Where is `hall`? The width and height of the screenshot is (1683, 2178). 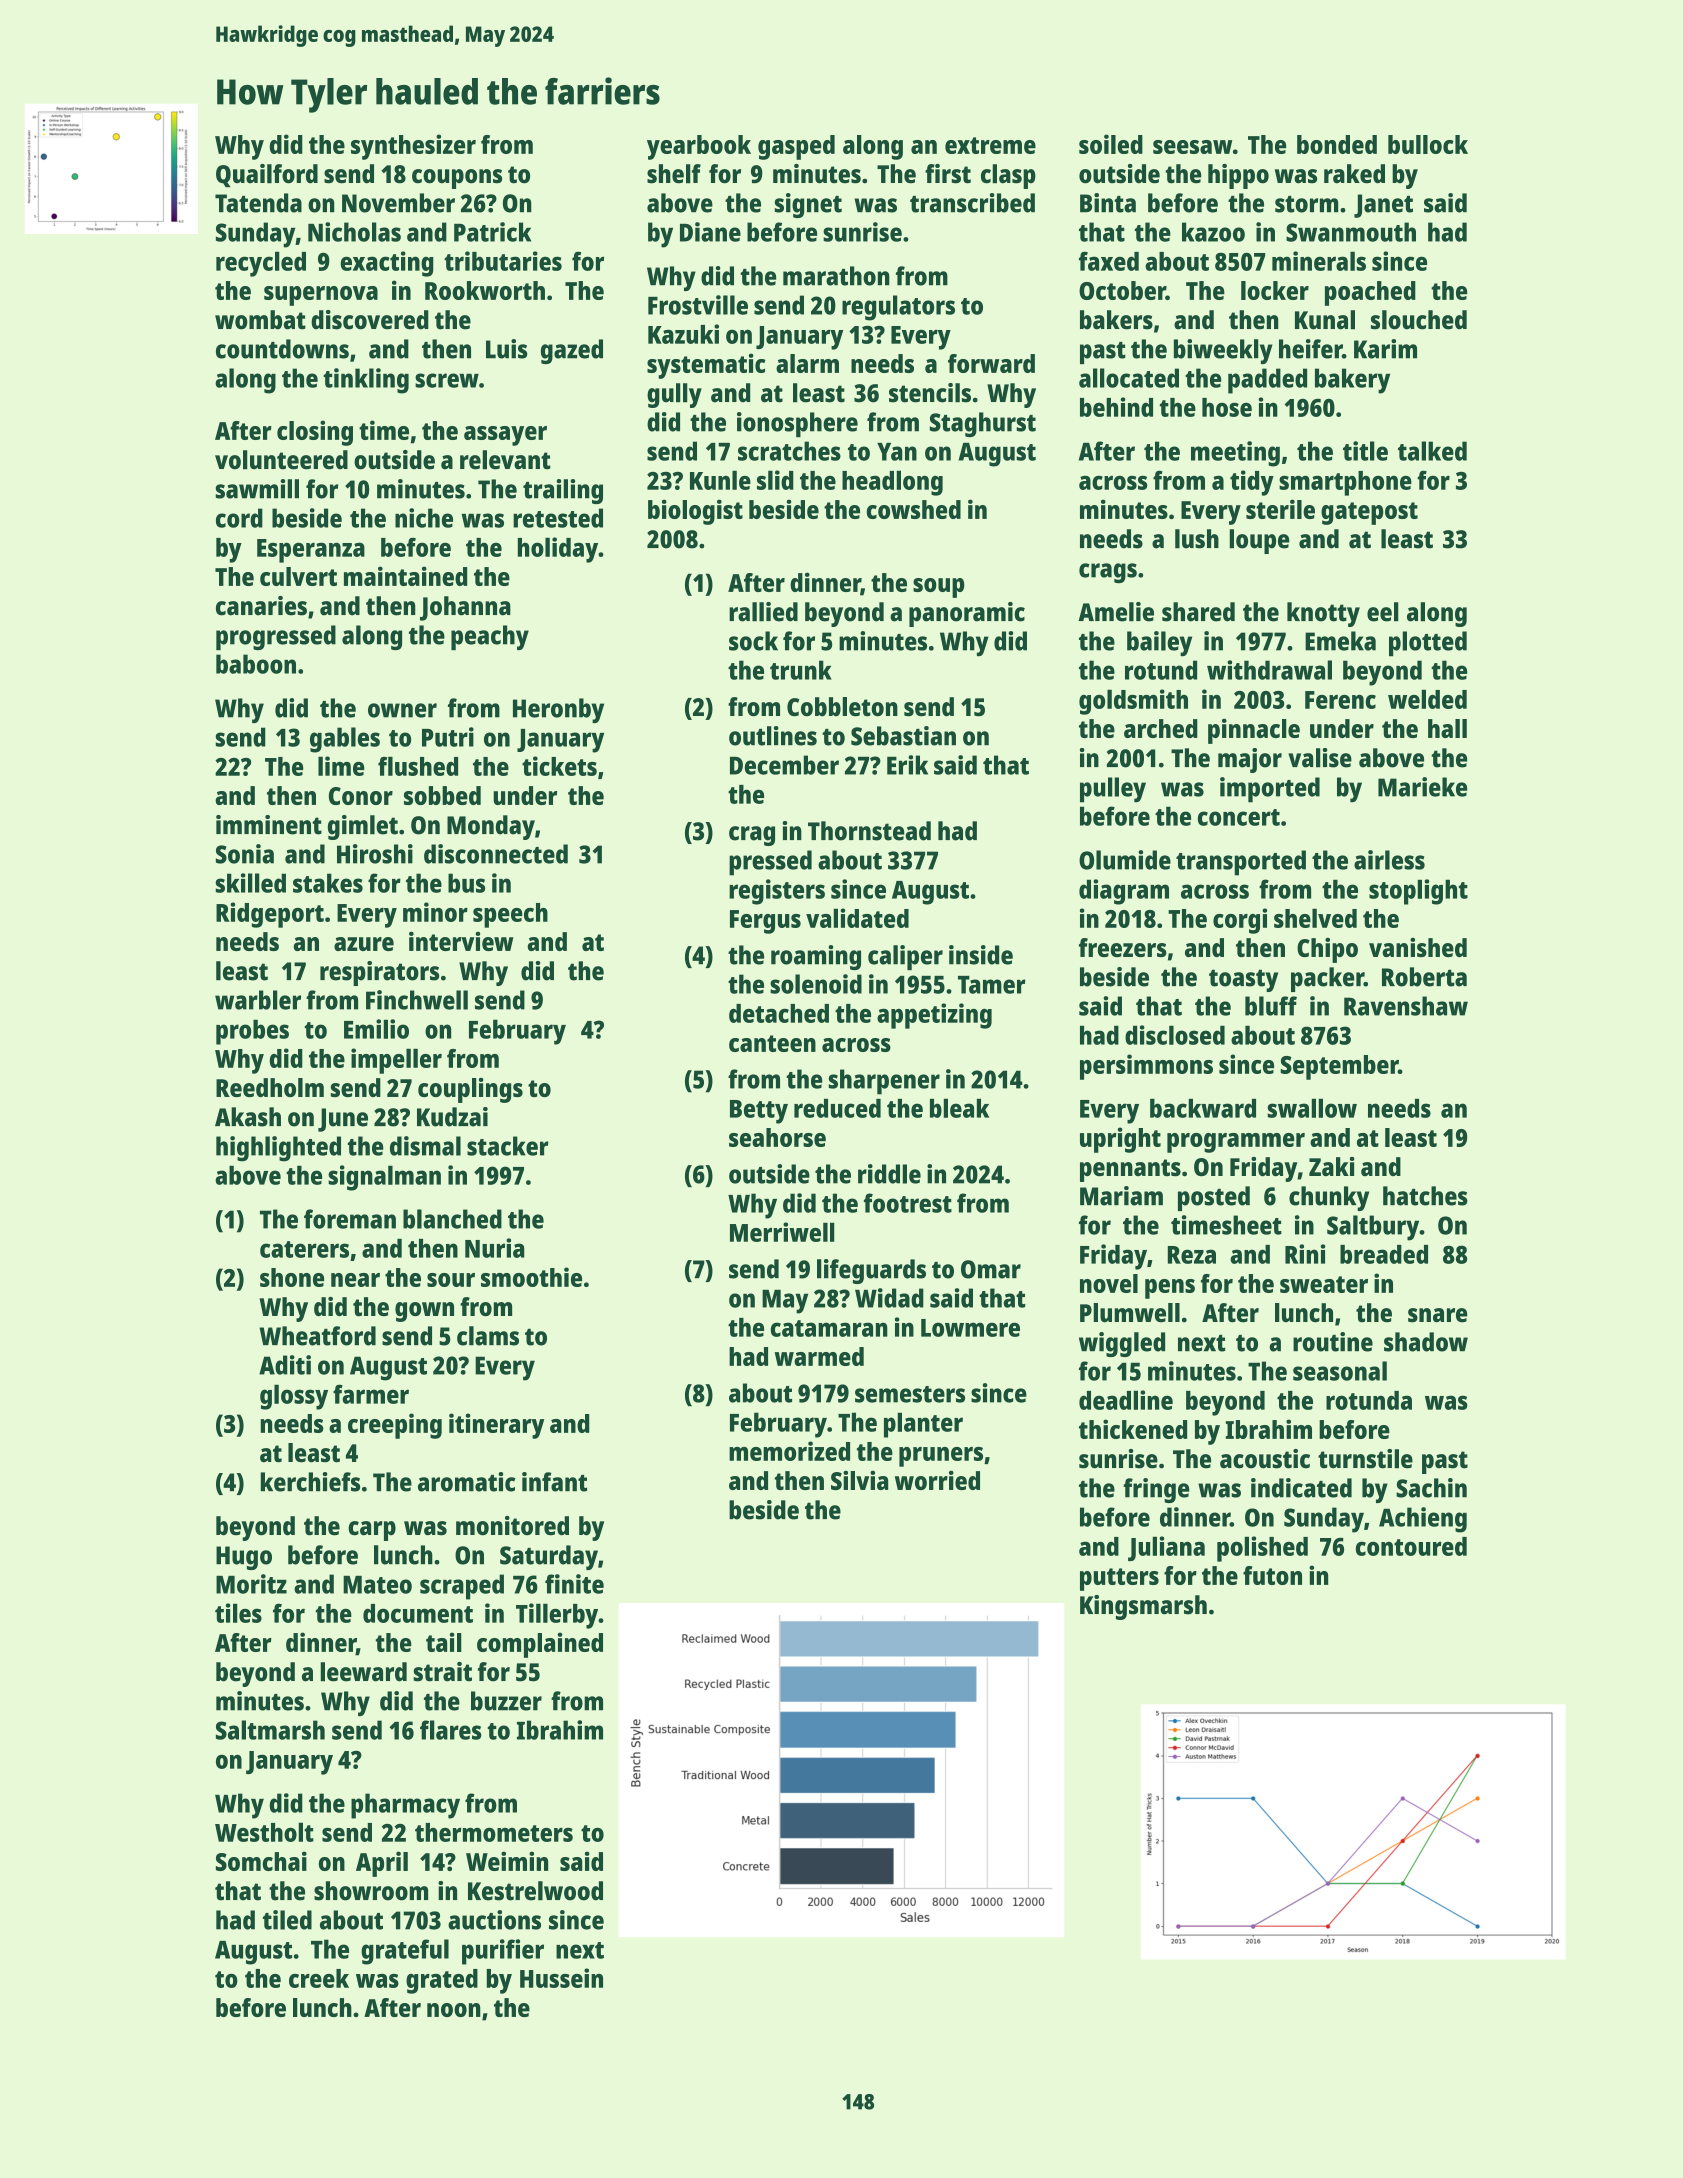
hall is located at coordinates (1447, 728).
